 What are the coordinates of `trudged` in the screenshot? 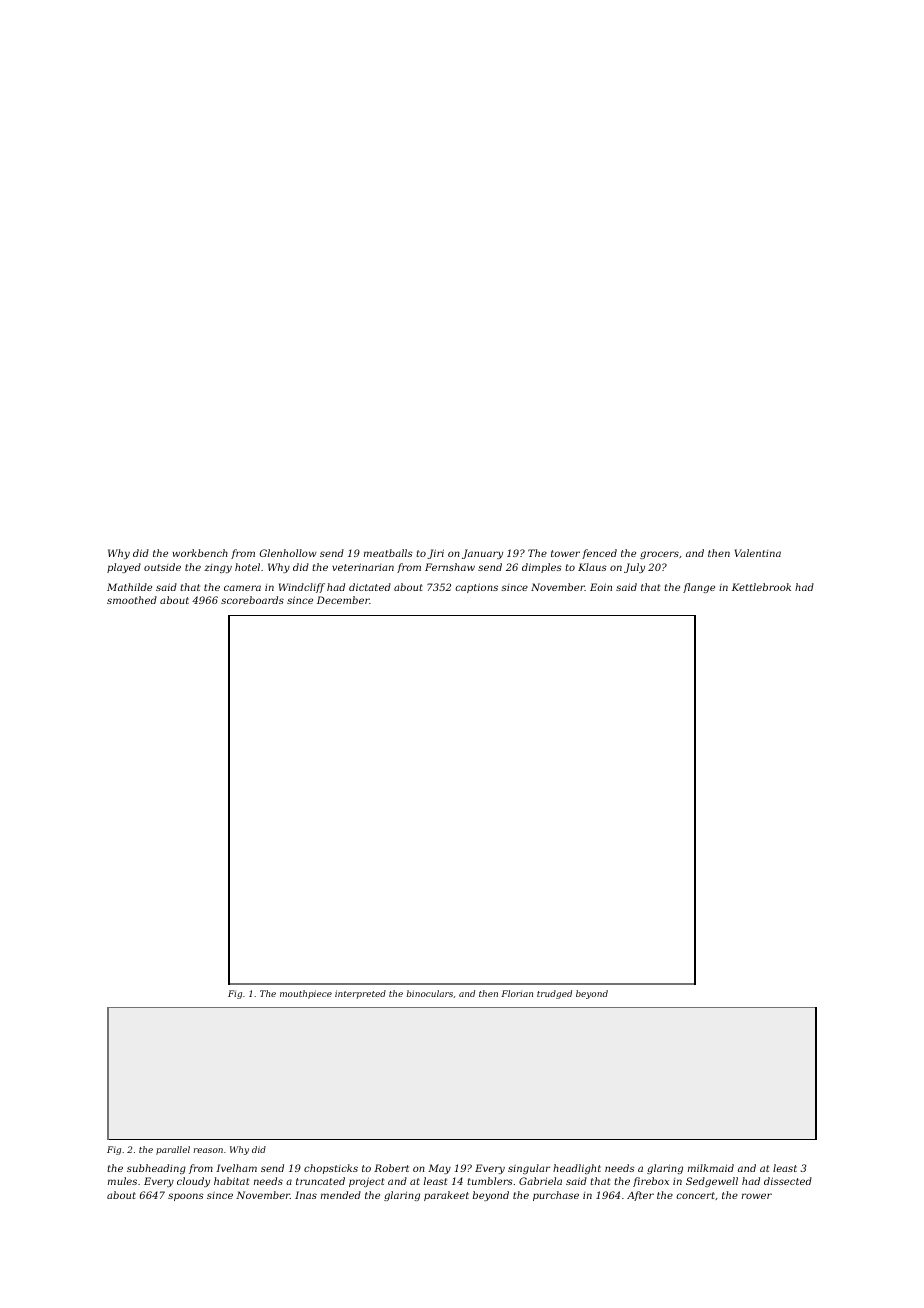 It's located at (554, 994).
